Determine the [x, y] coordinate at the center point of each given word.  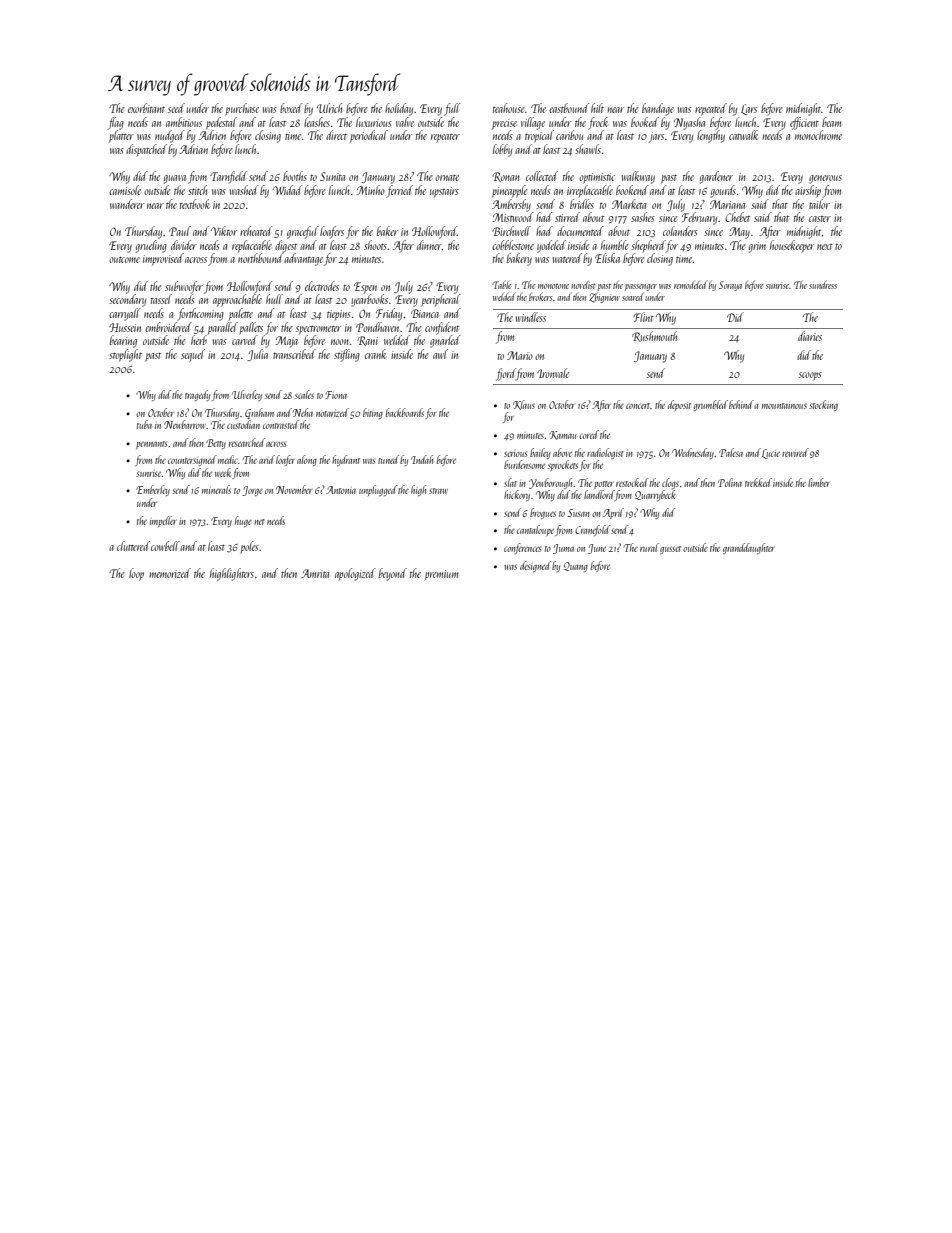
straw [438, 491]
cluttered [133, 546]
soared [632, 297]
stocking [823, 405]
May [739, 233]
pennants [151, 445]
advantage [303, 259]
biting [373, 413]
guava [175, 179]
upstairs [444, 192]
